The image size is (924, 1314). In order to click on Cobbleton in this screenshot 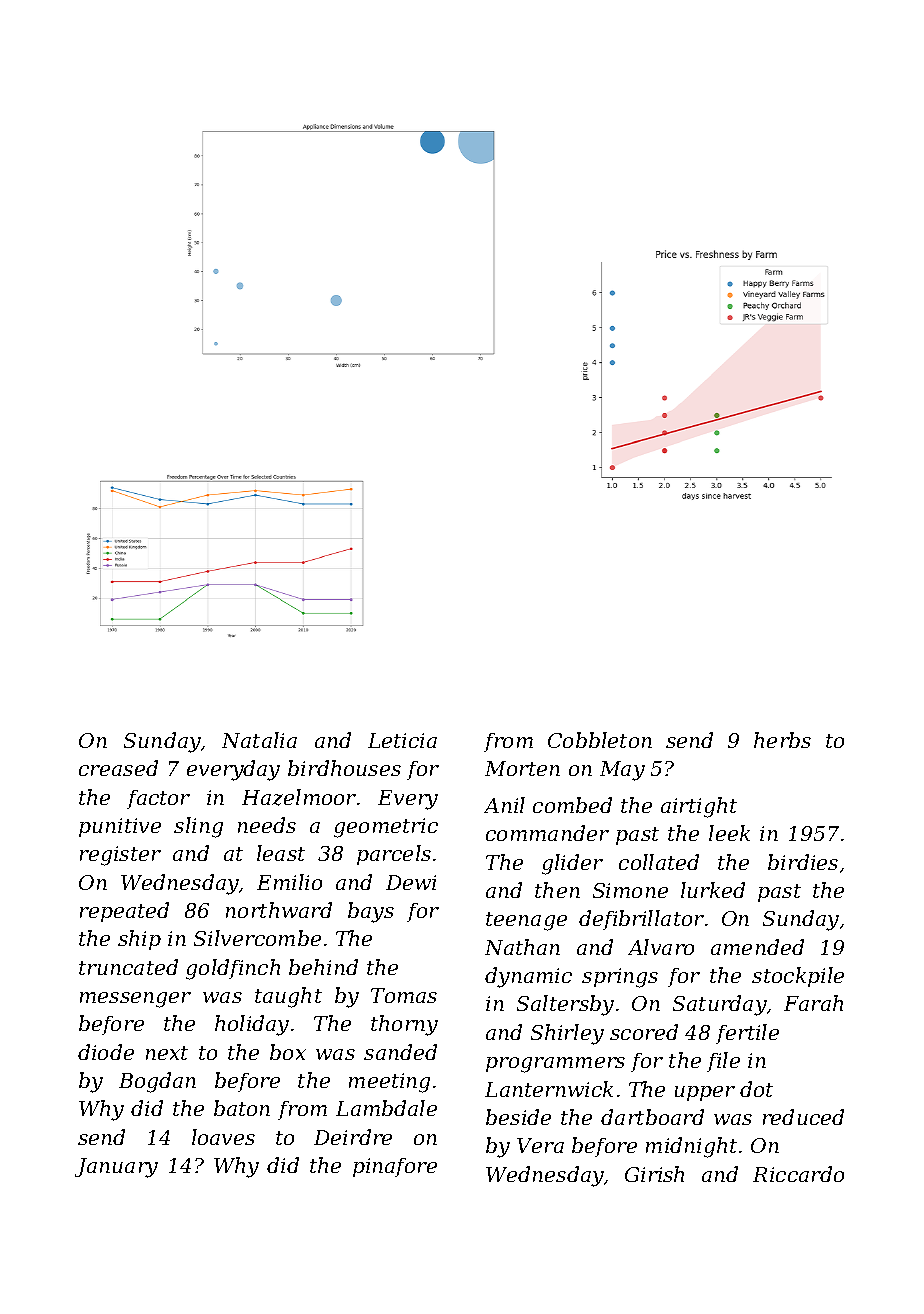, I will do `click(600, 740)`.
